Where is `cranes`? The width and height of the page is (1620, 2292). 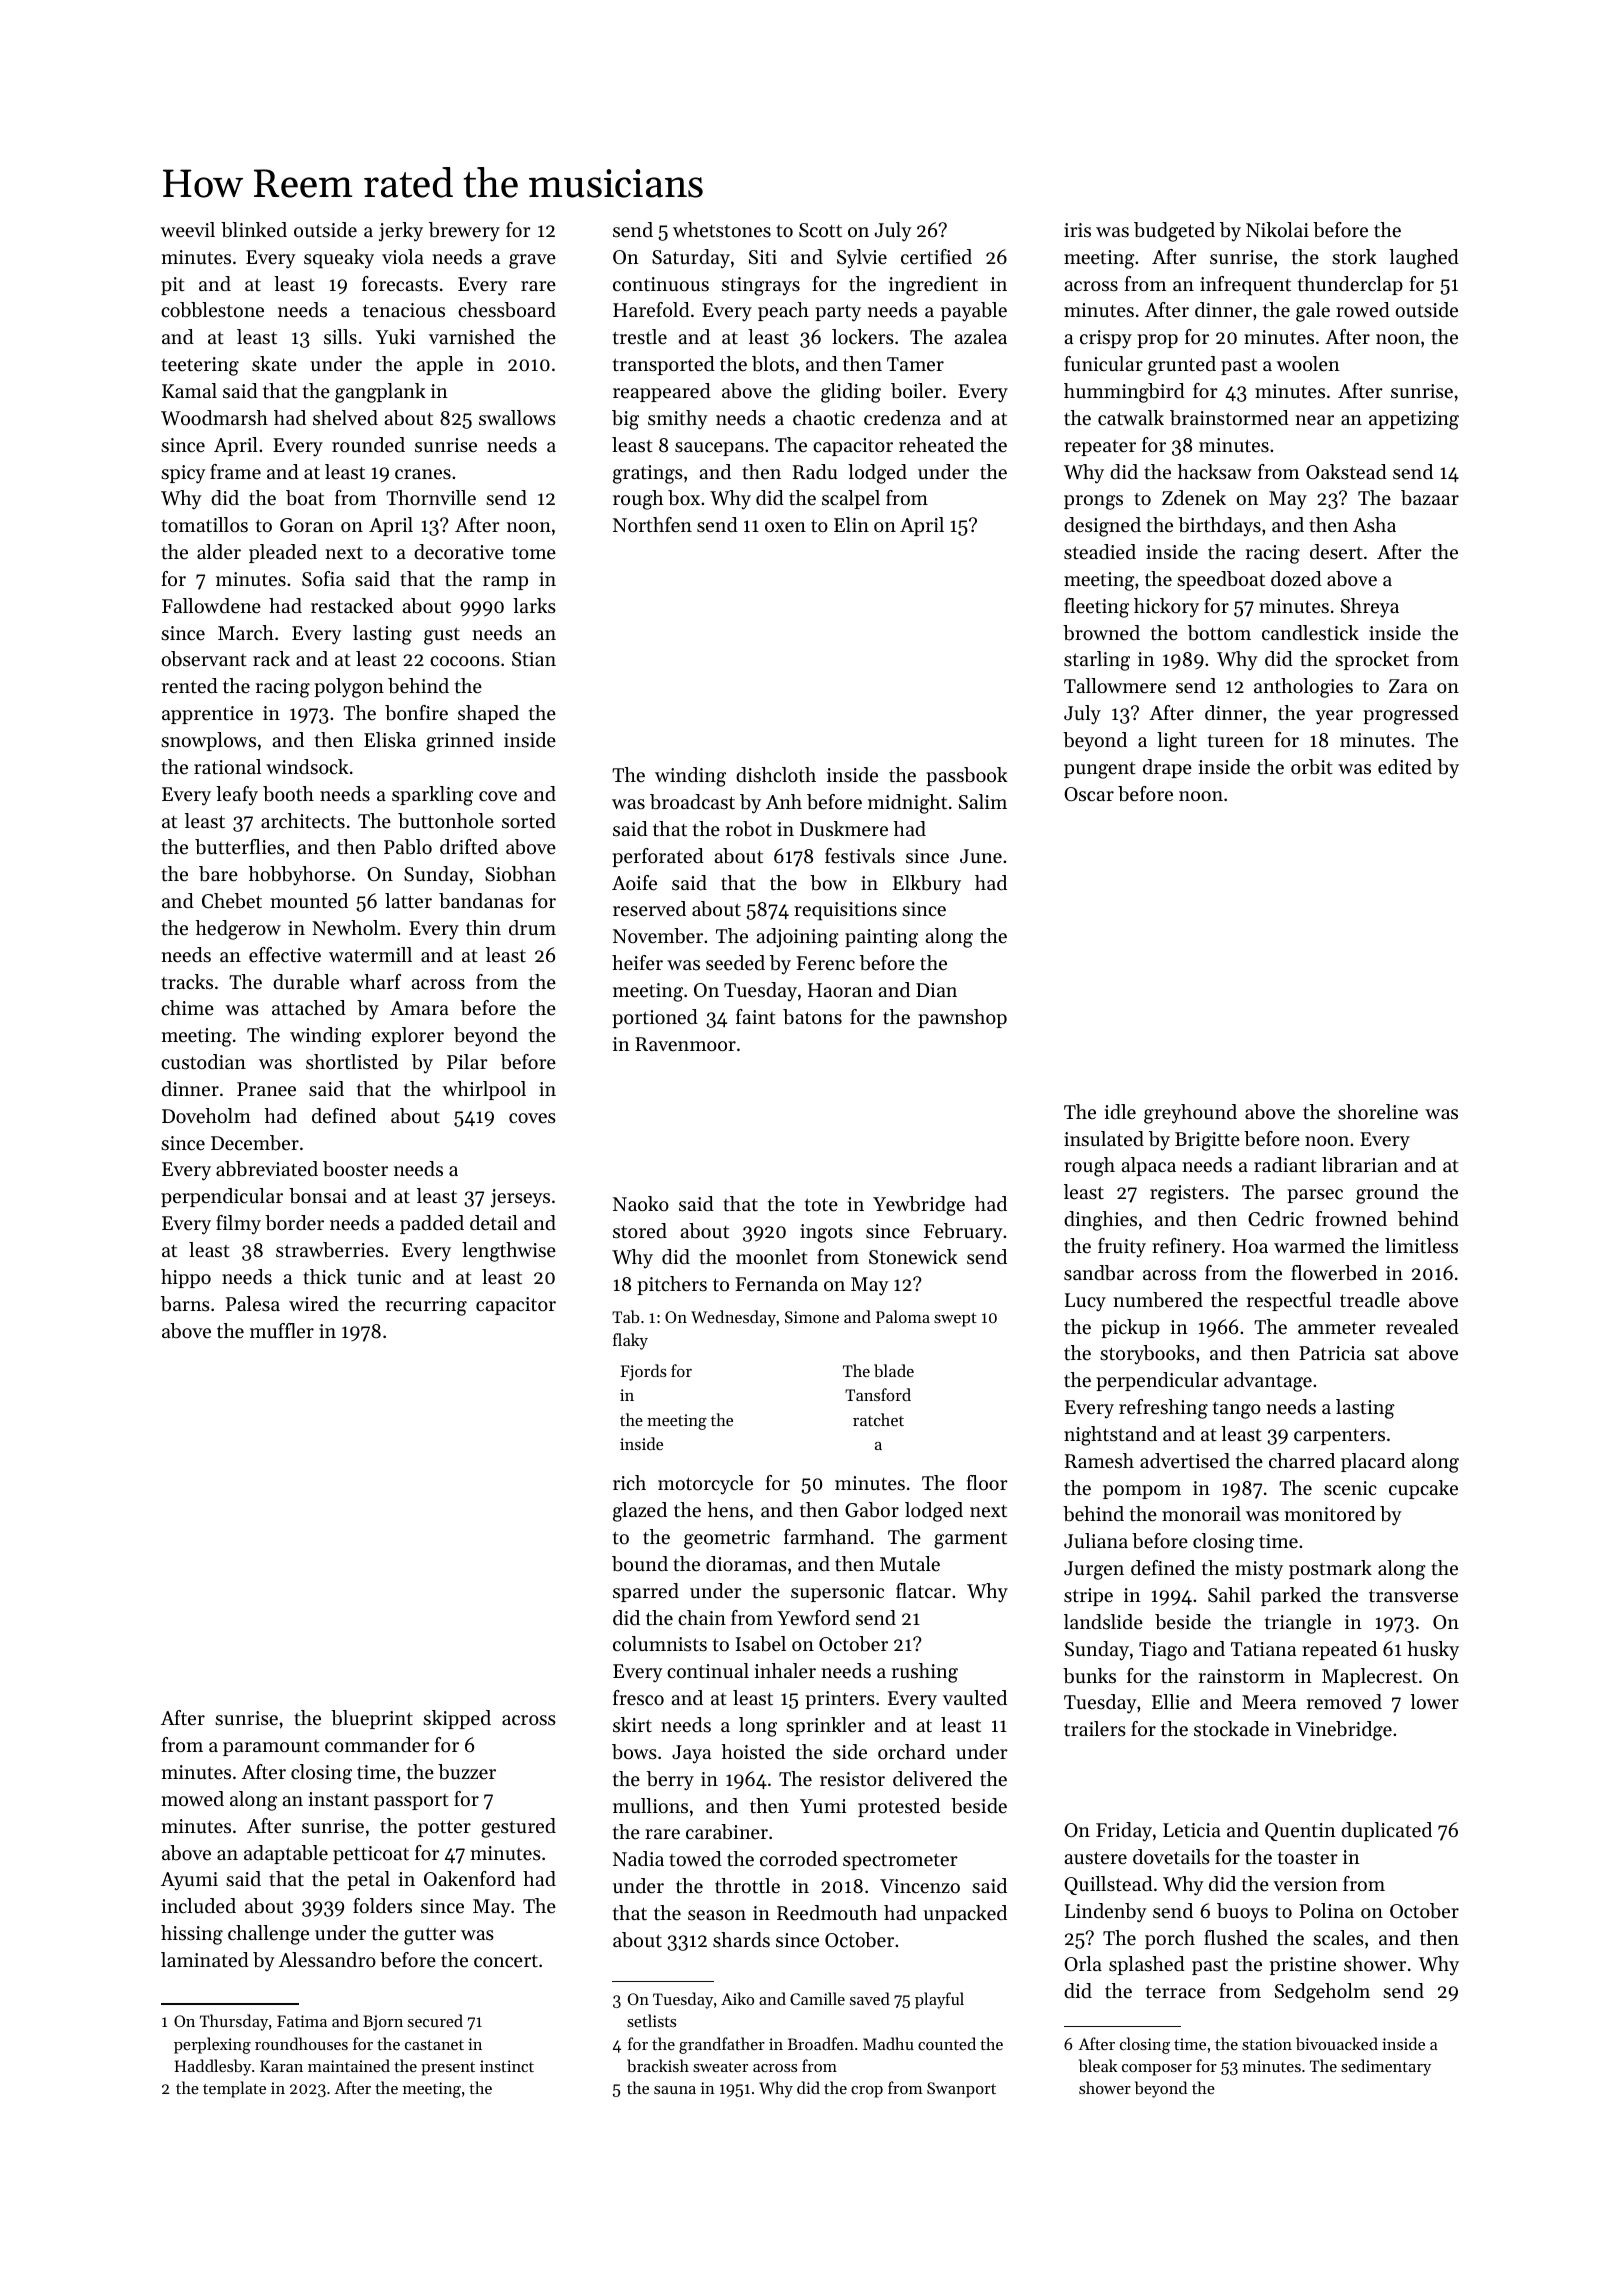
cranes is located at coordinates (423, 474).
